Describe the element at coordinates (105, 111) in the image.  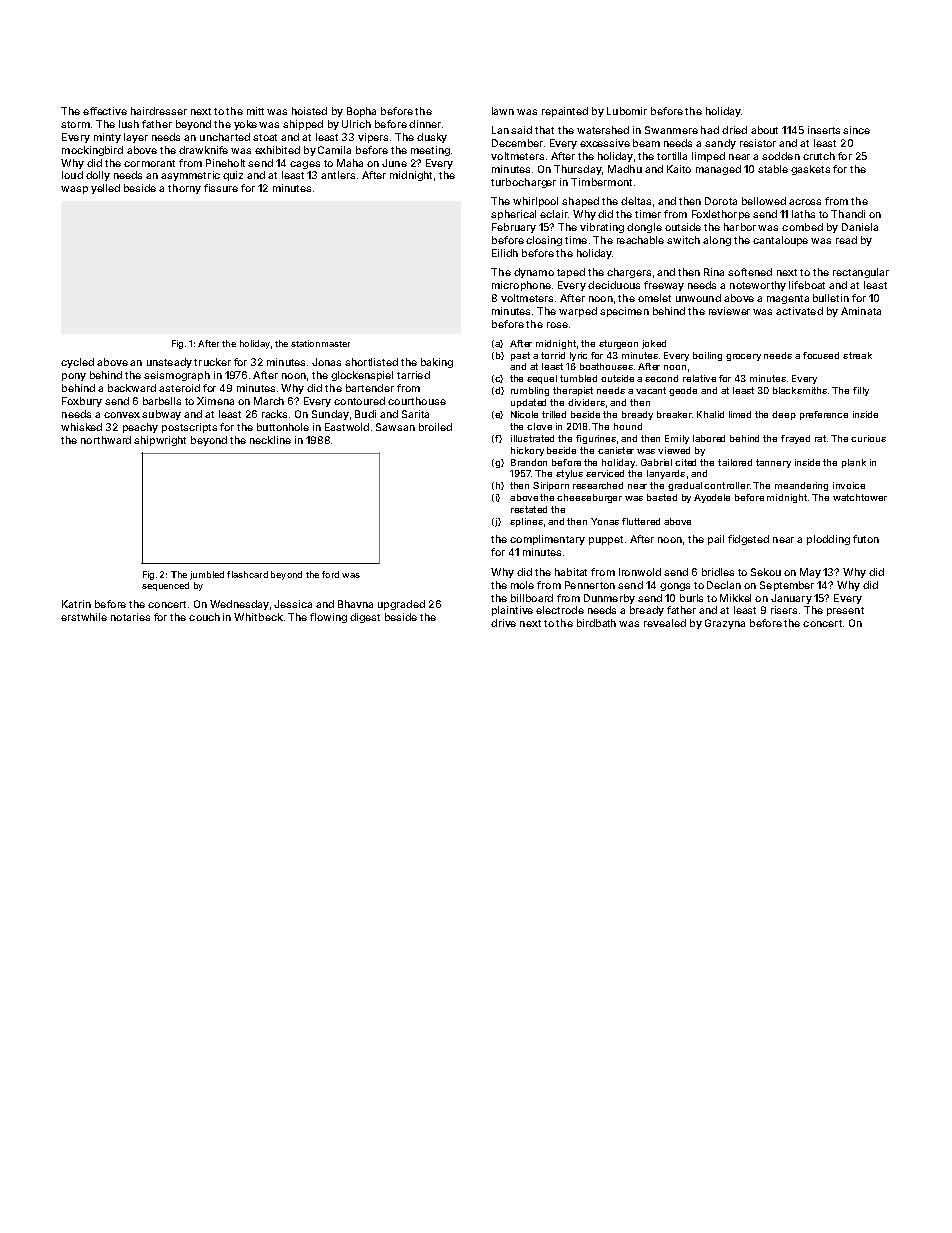
I see `effective` at that location.
